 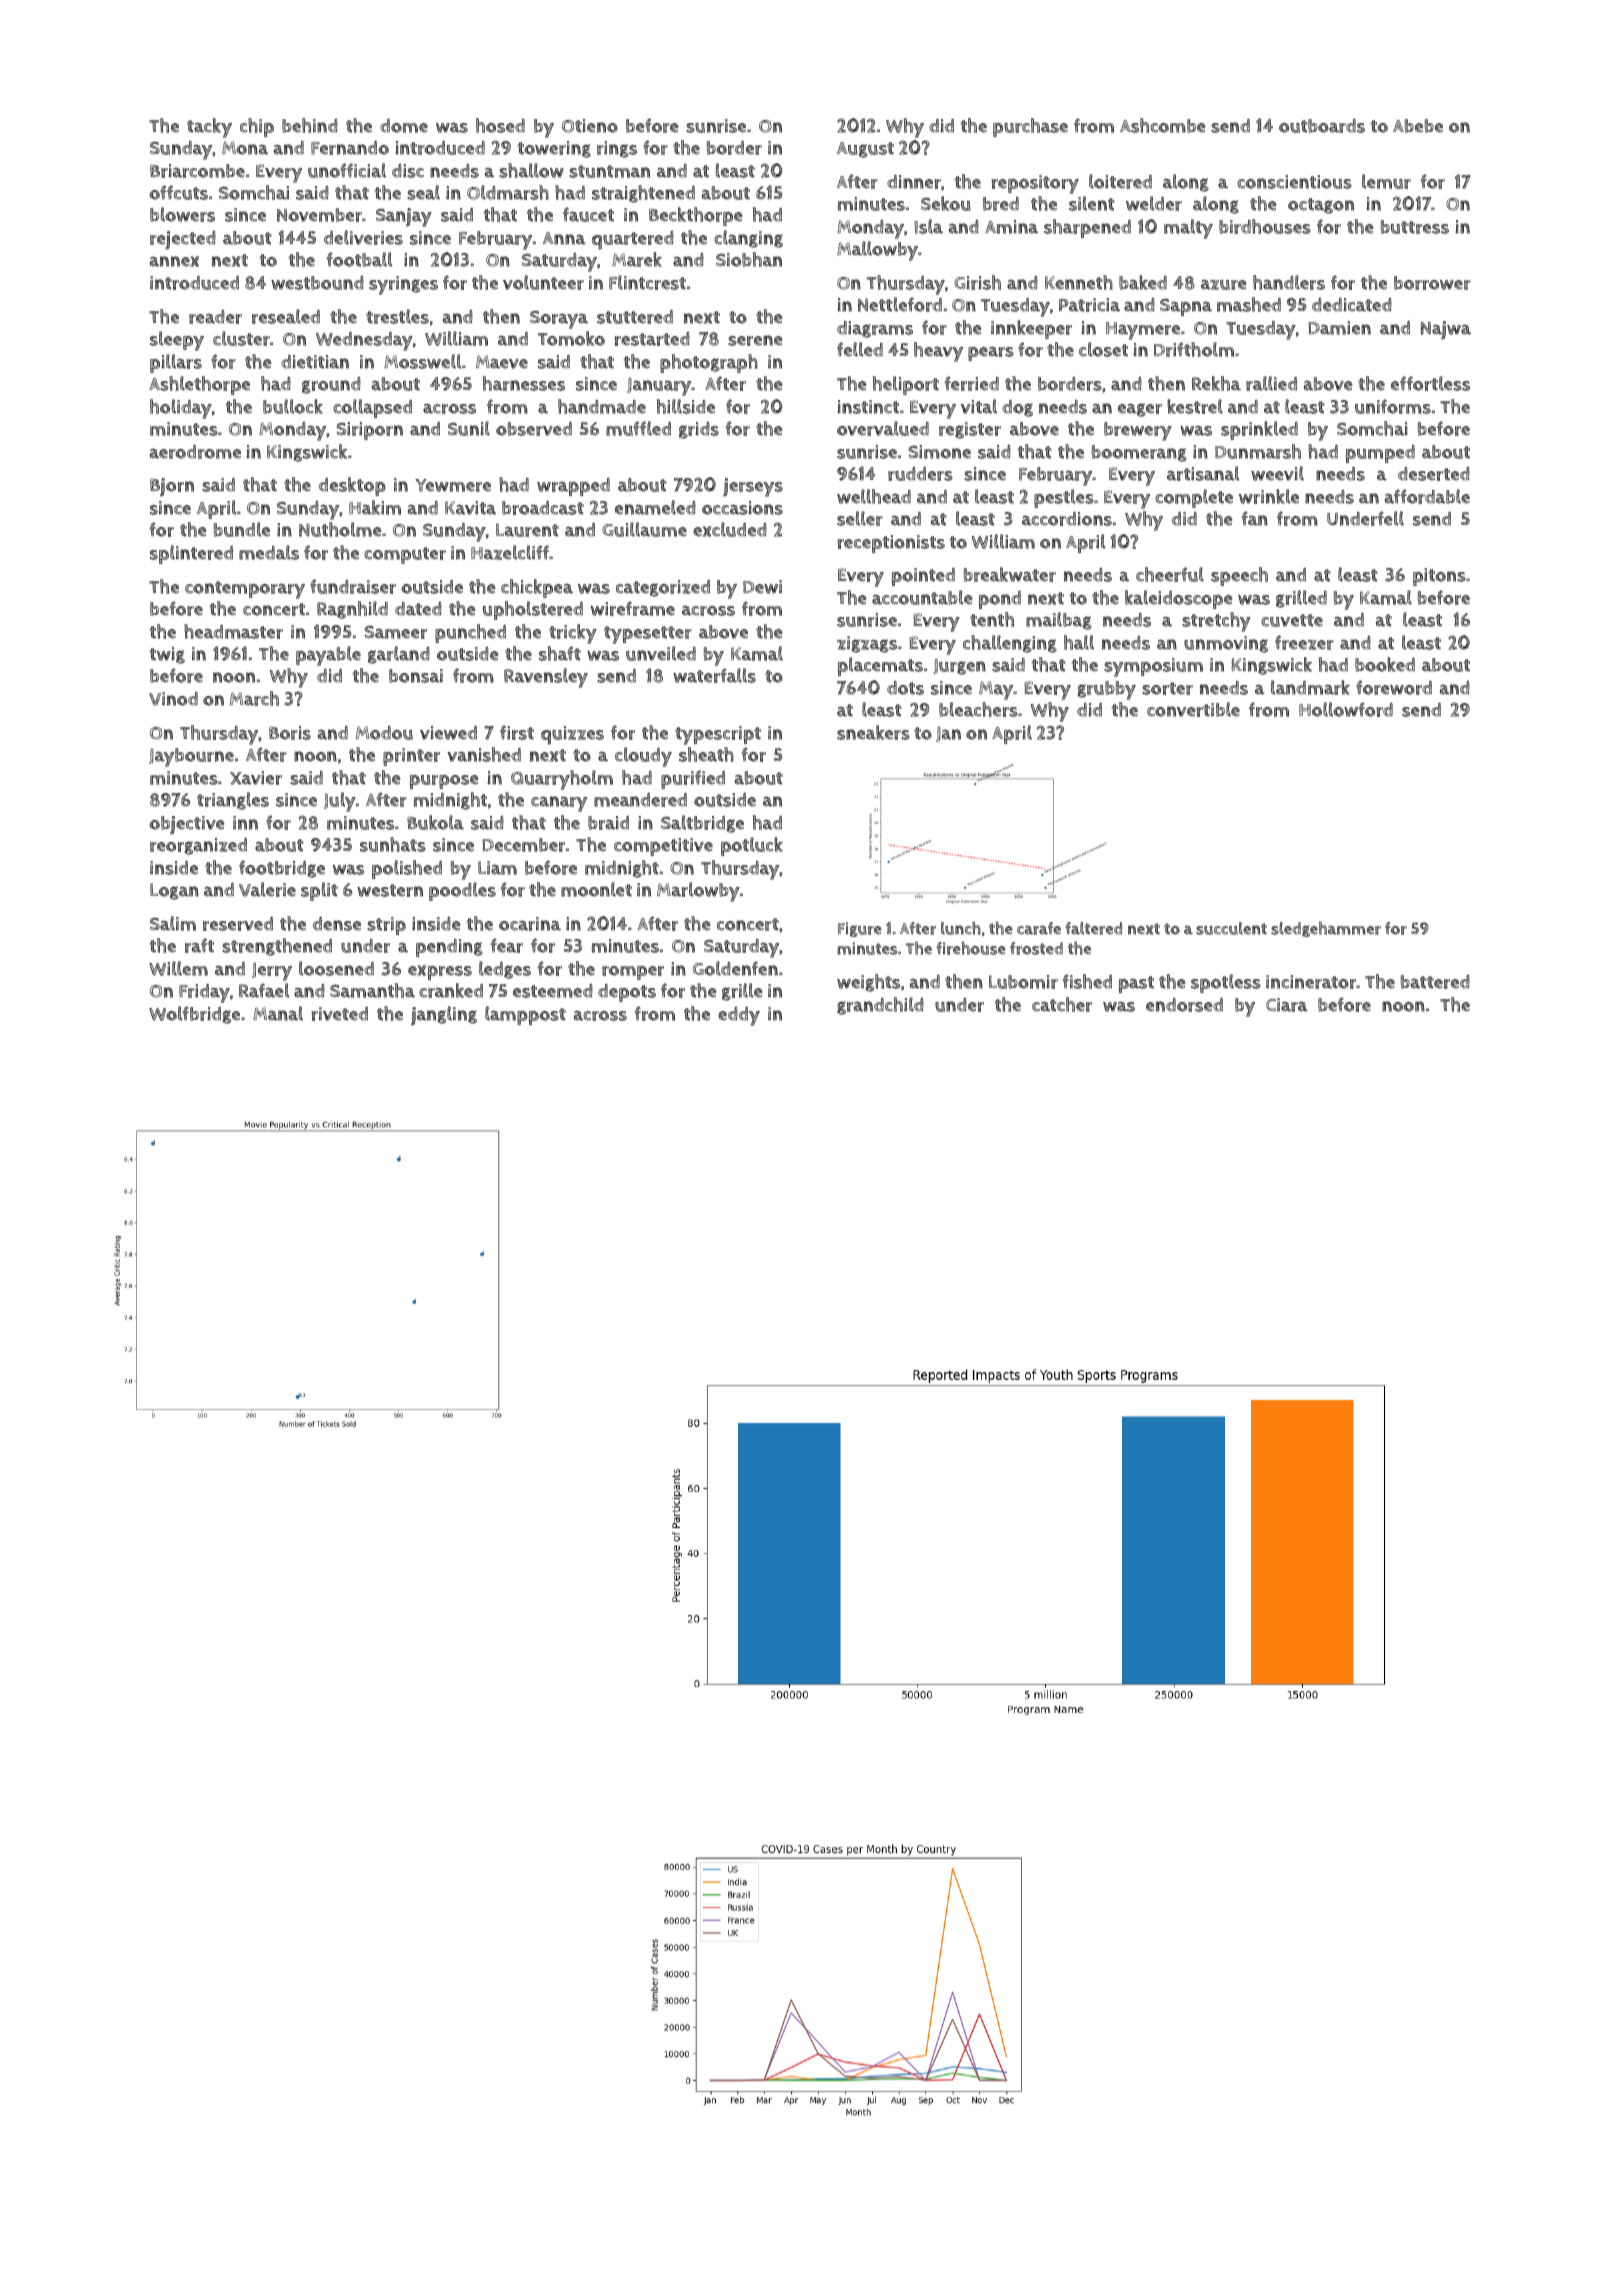 What do you see at coordinates (860, 349) in the image?
I see `felled` at bounding box center [860, 349].
